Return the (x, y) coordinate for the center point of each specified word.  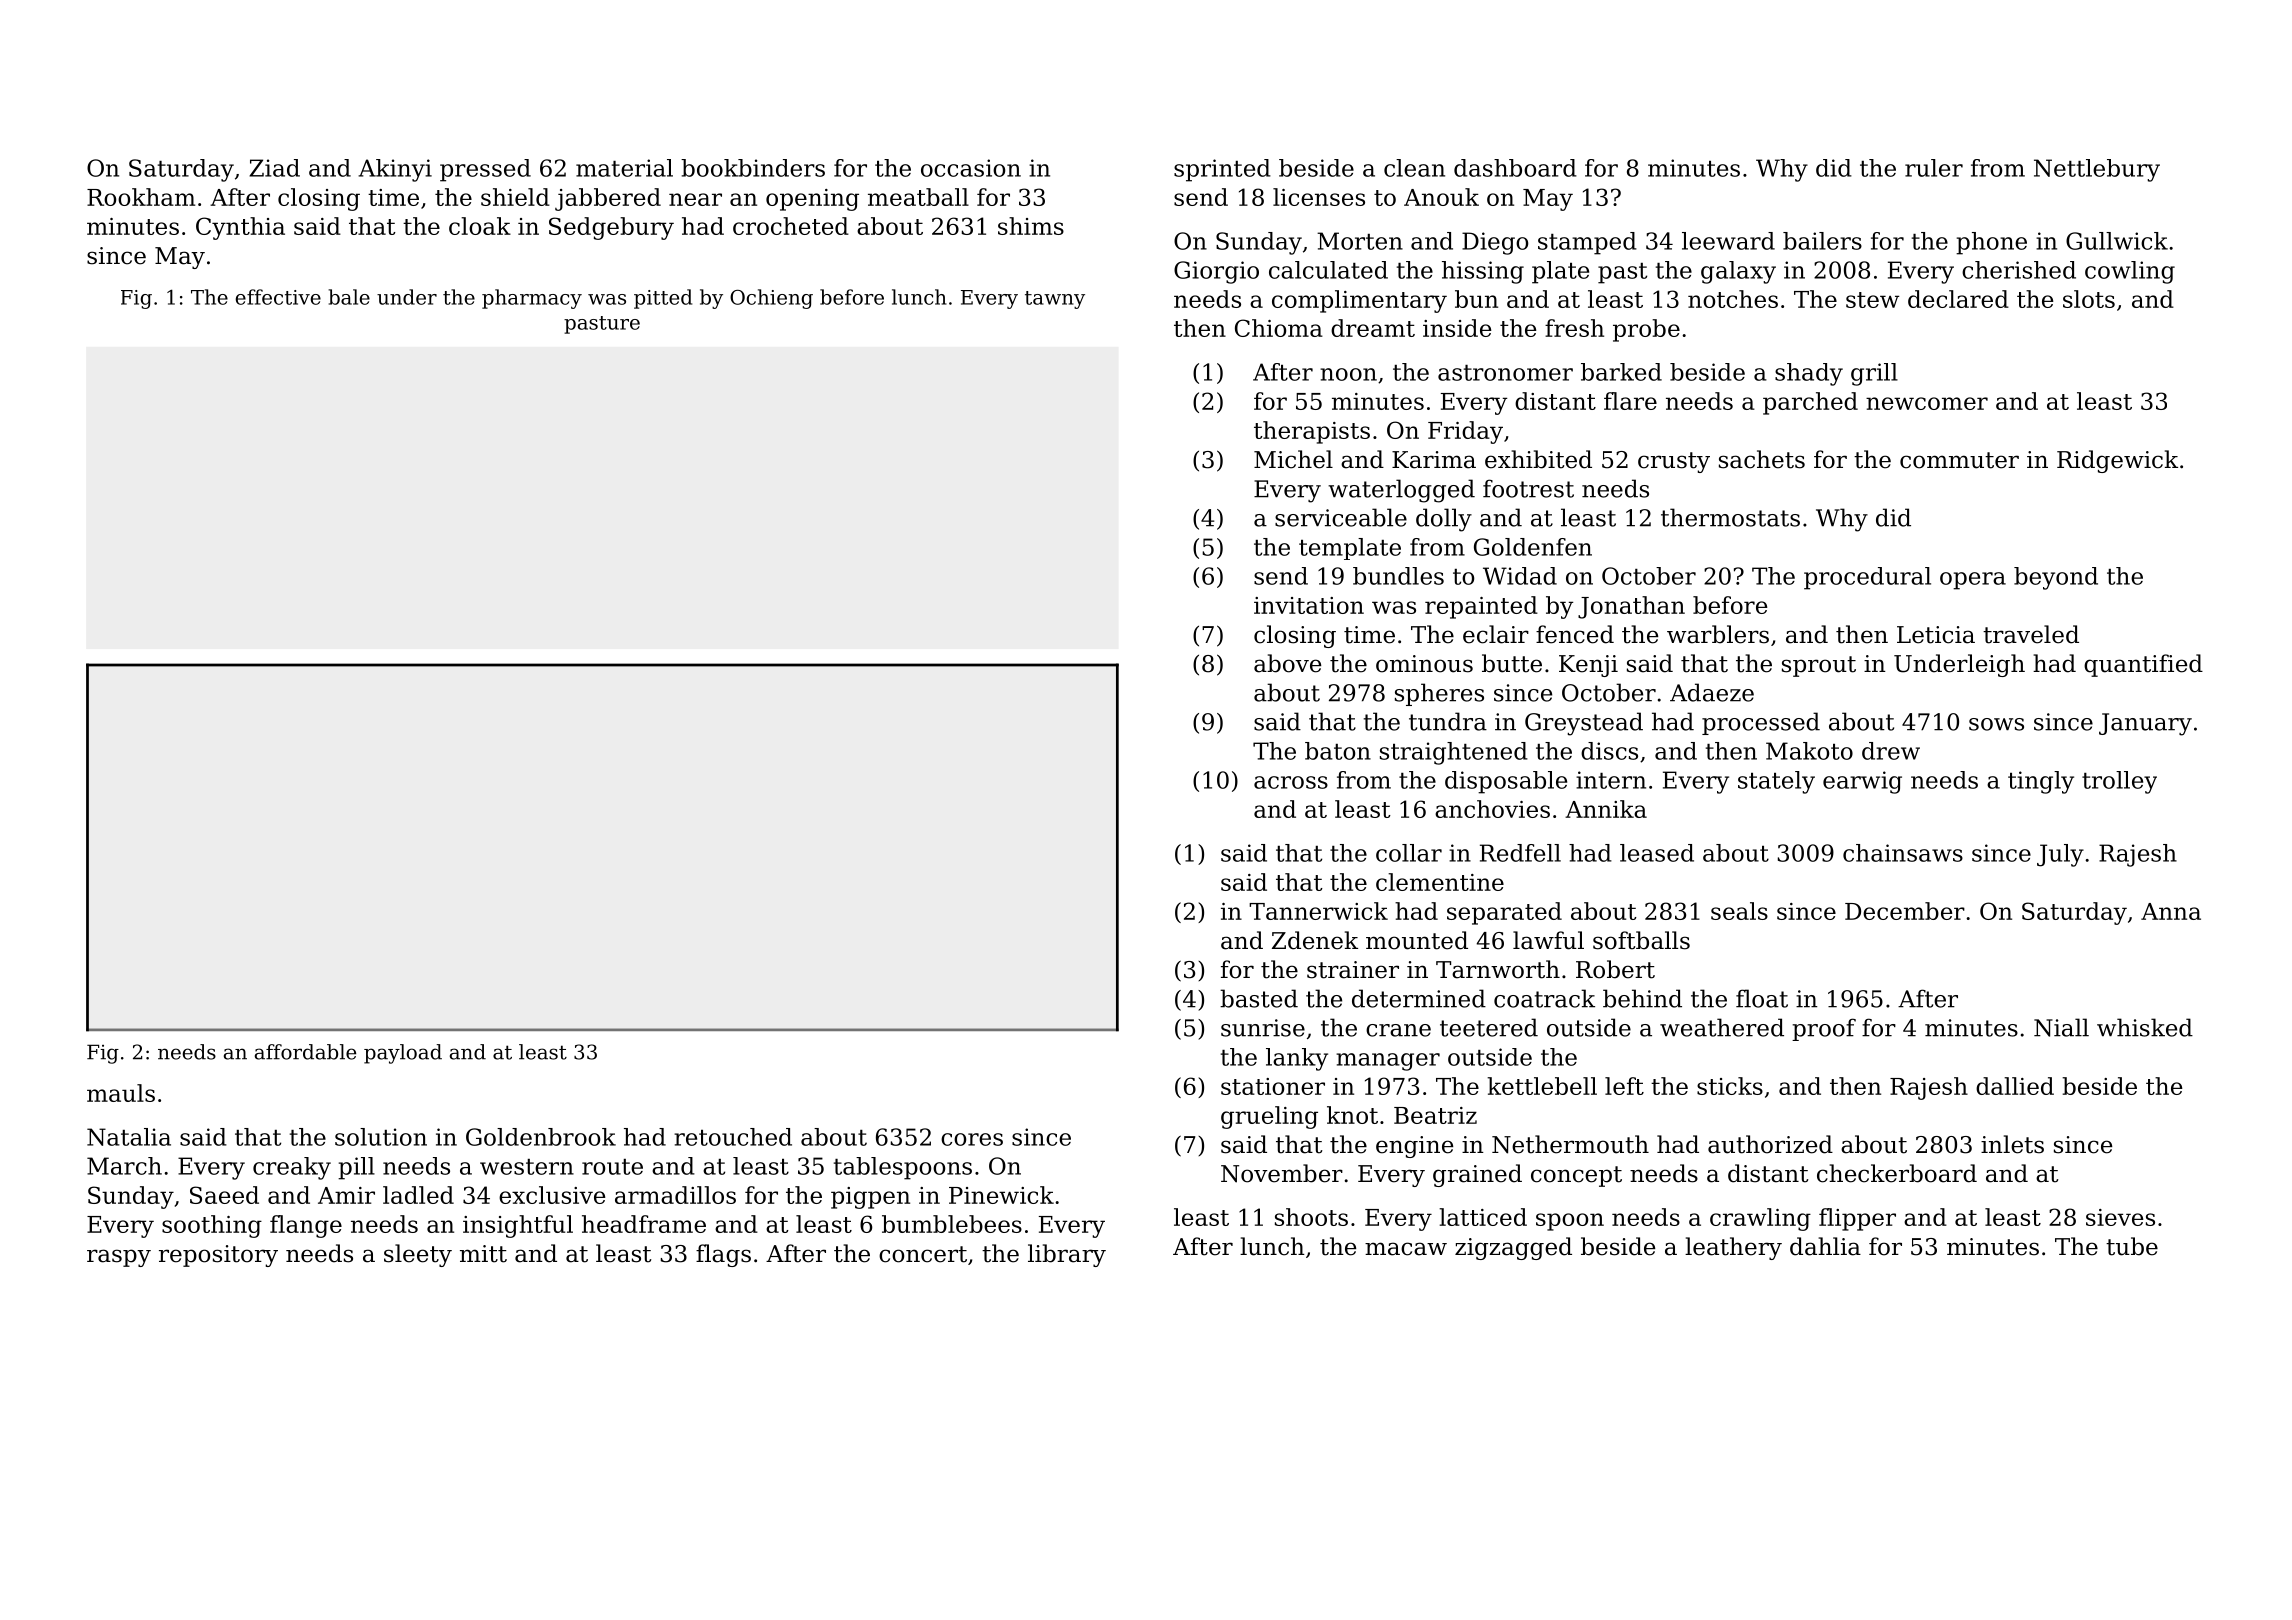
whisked (2145, 1027)
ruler (1934, 168)
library (1067, 1255)
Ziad (274, 168)
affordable (305, 1052)
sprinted (1222, 170)
